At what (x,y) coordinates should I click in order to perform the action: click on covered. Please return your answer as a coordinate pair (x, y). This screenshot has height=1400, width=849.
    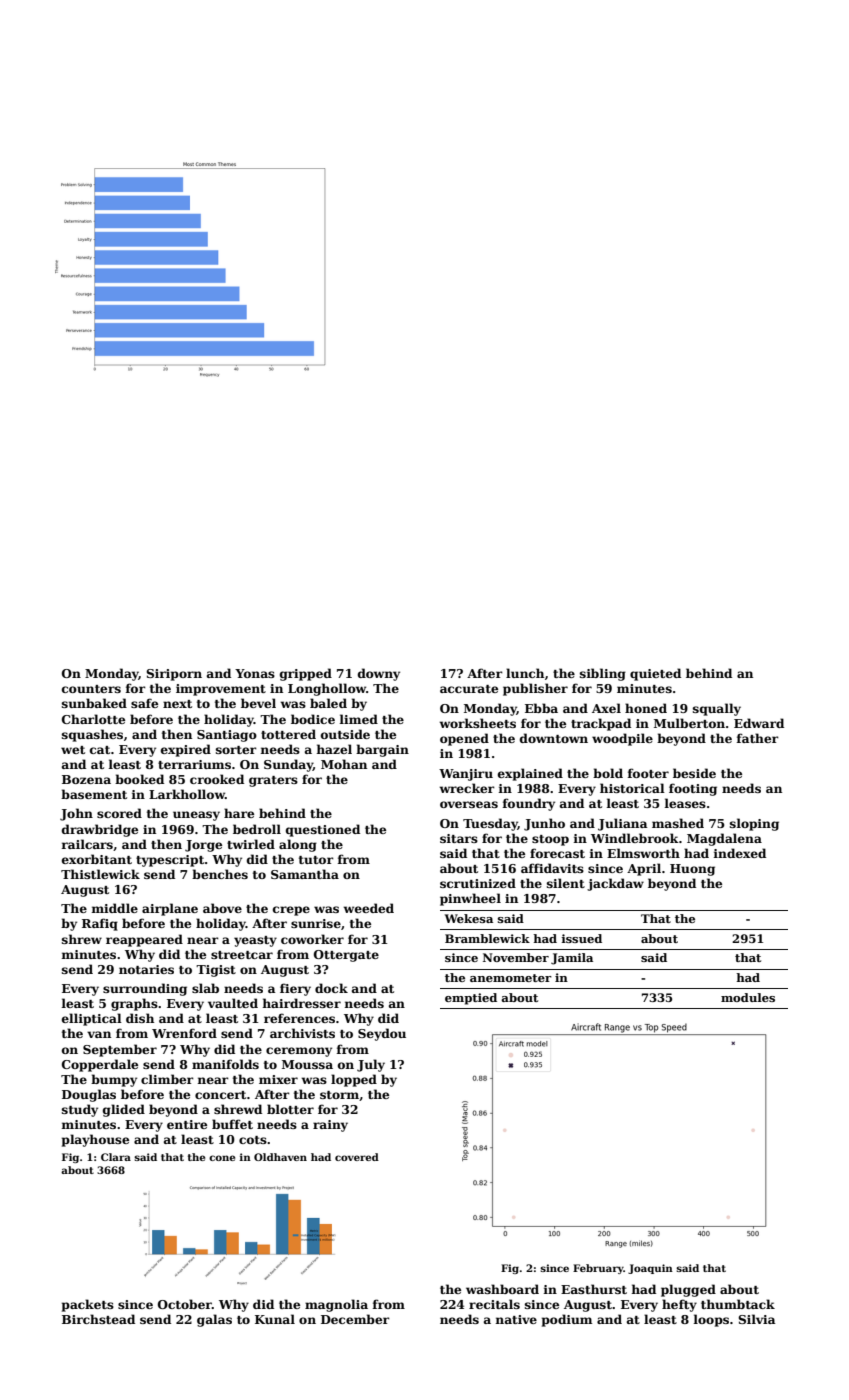
    Looking at the image, I should click on (357, 1157).
